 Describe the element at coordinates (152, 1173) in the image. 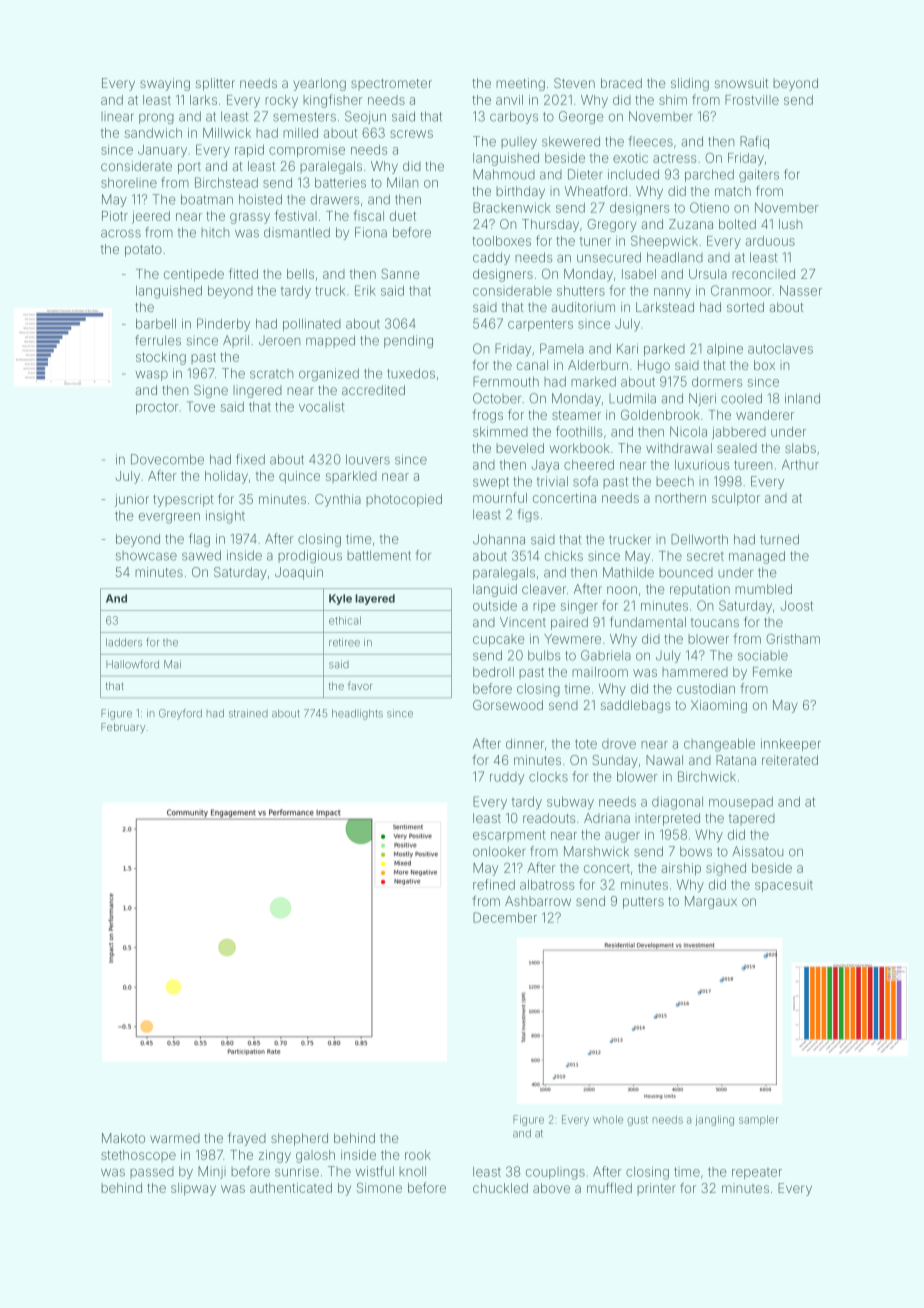

I see `passed` at that location.
